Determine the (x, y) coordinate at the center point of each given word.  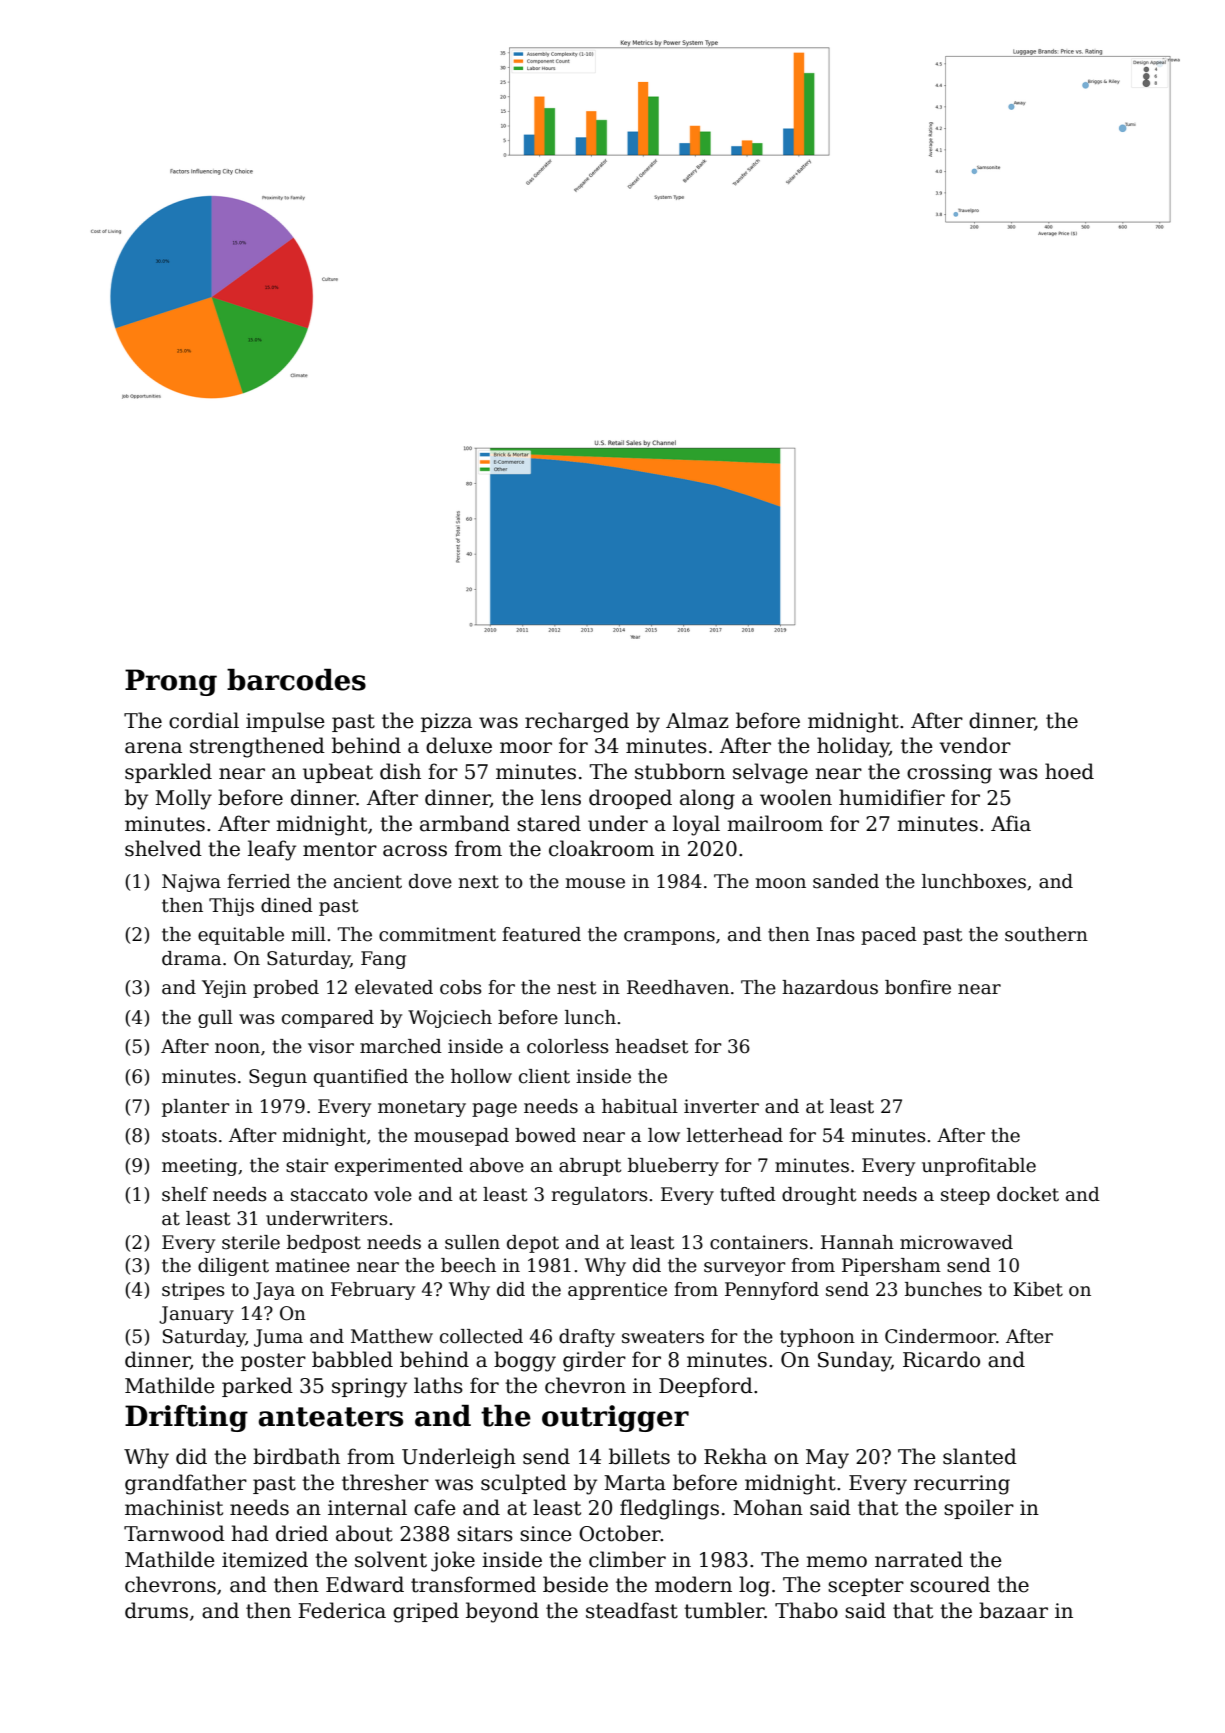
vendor (975, 745)
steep (965, 1196)
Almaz (697, 720)
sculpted (524, 1484)
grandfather (186, 1484)
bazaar (1013, 1610)
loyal (696, 825)
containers (759, 1242)
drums (156, 1610)
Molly (183, 799)
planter (196, 1108)
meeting (199, 1167)
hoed (1069, 771)
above (497, 1165)
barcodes (296, 680)
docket (1028, 1194)
